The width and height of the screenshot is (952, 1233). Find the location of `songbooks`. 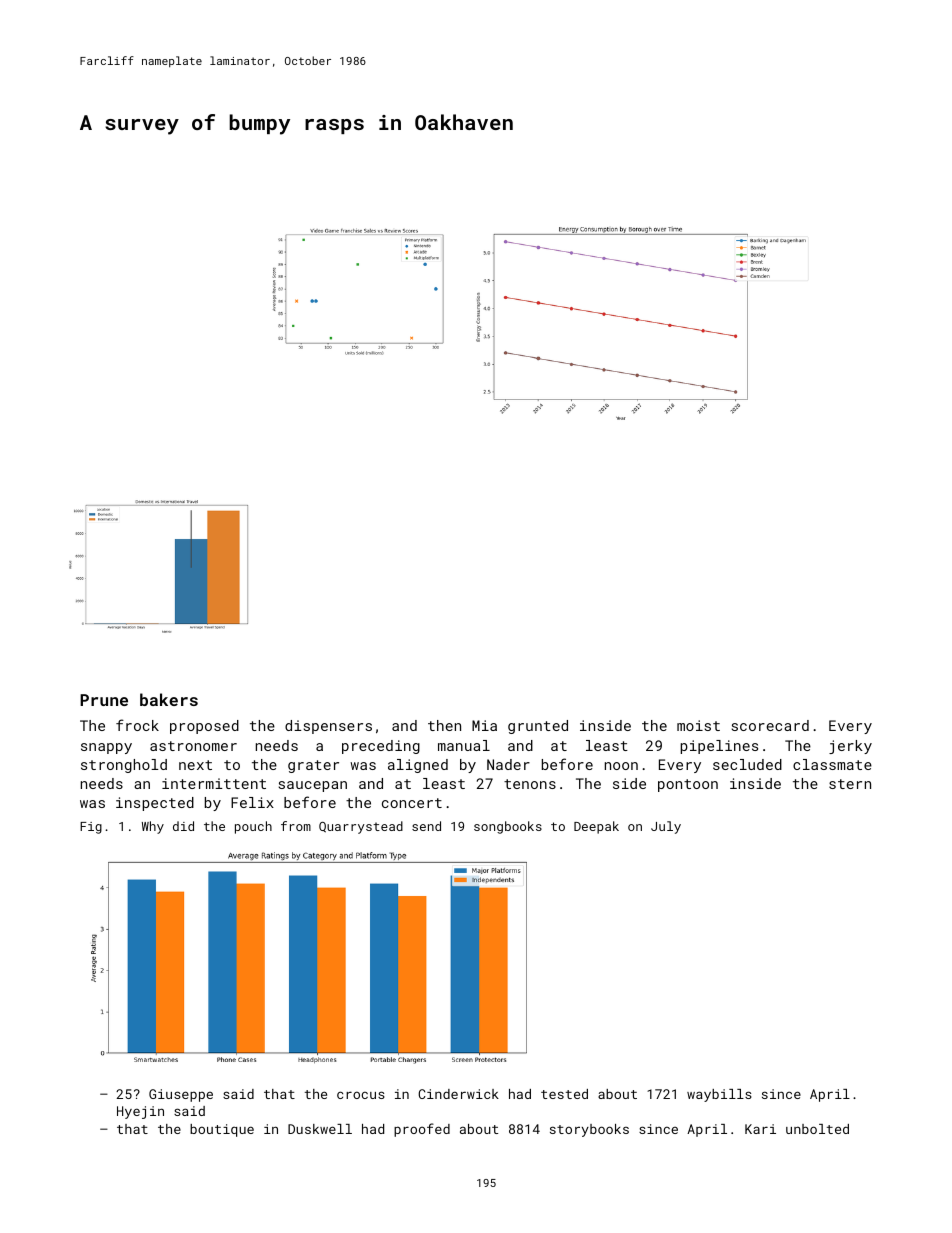

songbooks is located at coordinates (508, 827).
